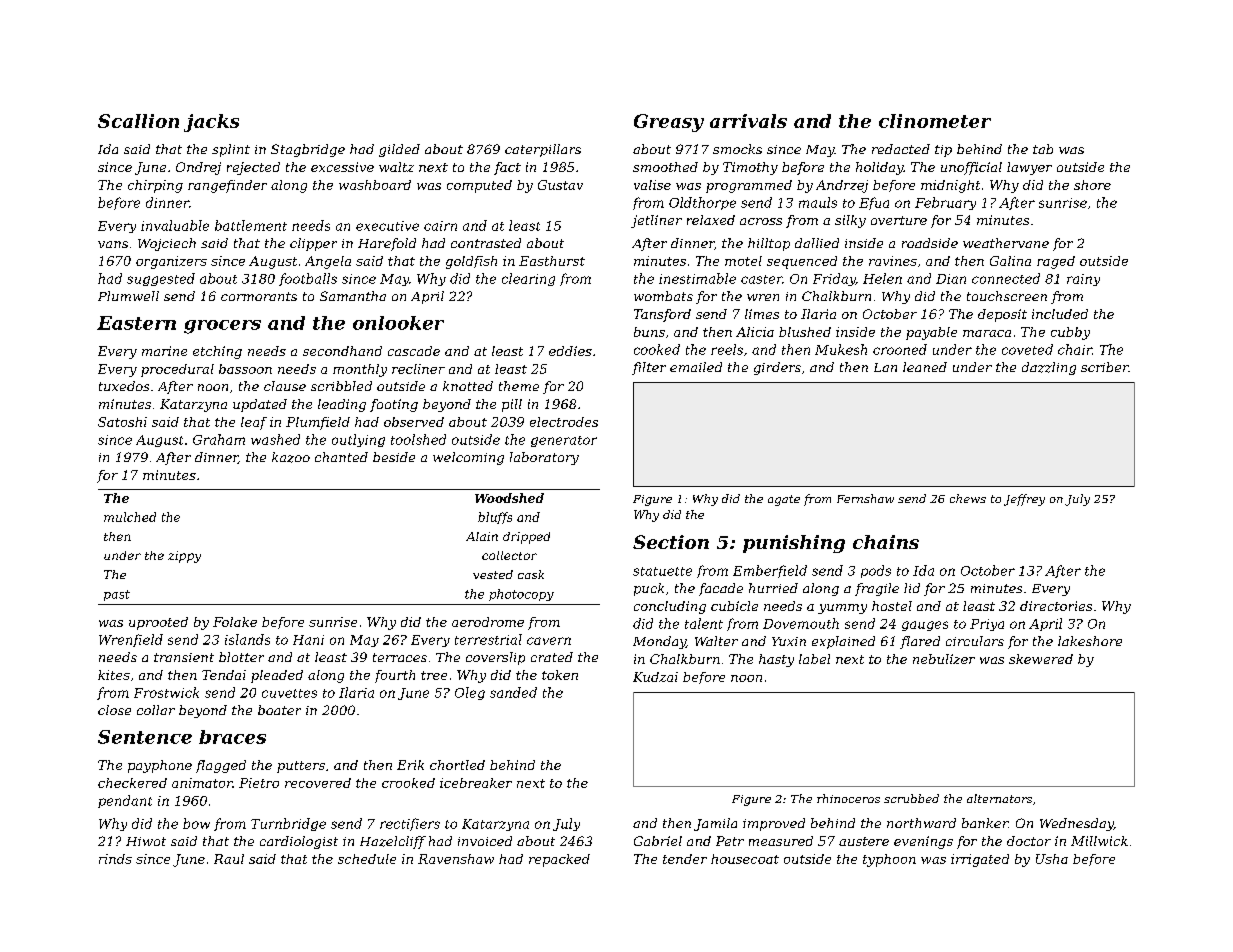  I want to click on clinometer, so click(935, 121).
